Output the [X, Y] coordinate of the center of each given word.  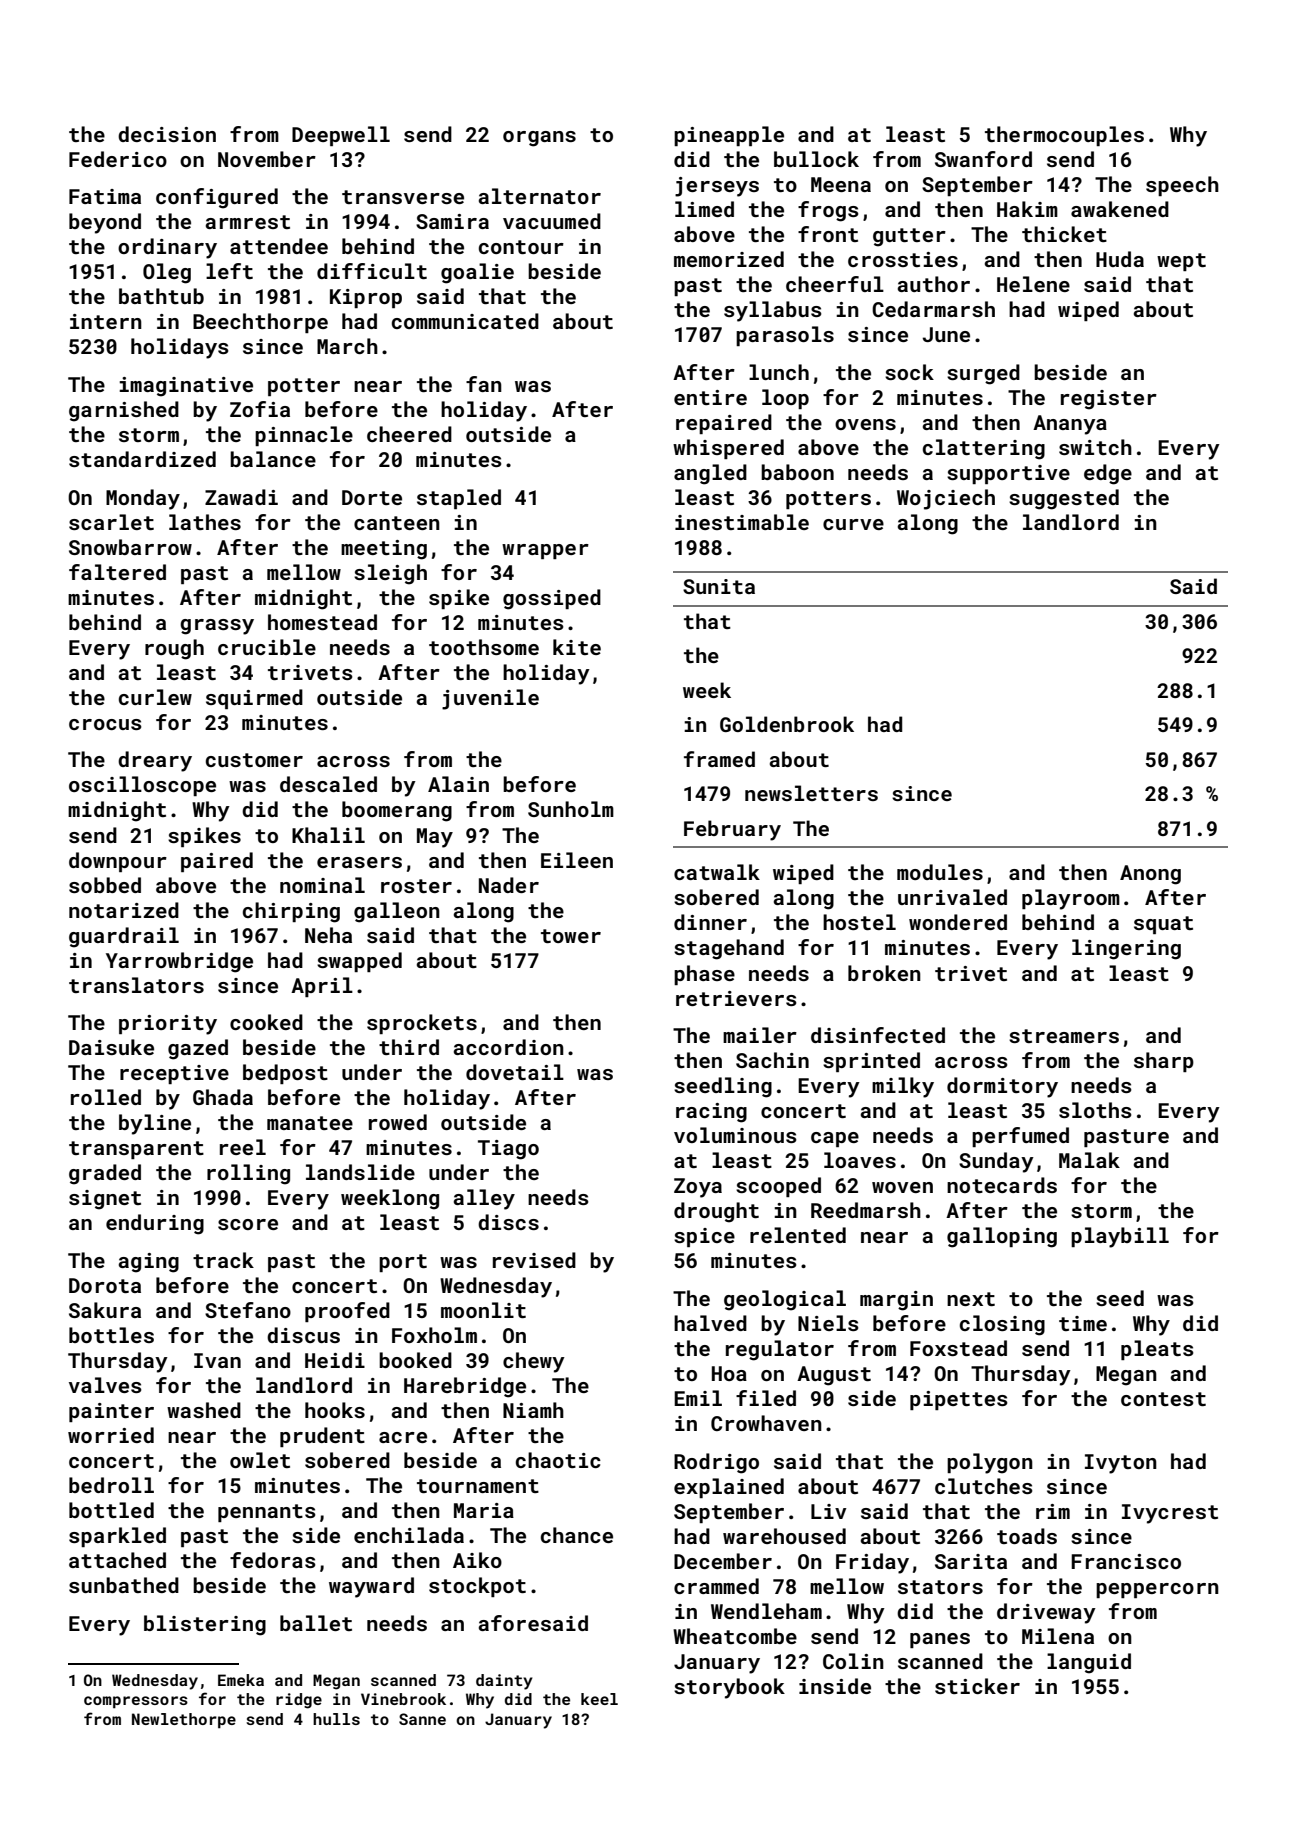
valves [105, 1385]
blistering [205, 1625]
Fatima [105, 196]
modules [940, 872]
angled [710, 474]
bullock [816, 159]
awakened [1120, 209]
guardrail [124, 937]
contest [1163, 1399]
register [1109, 400]
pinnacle [304, 436]
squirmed [254, 699]
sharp [1164, 1062]
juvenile [490, 699]
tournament [478, 1486]
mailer [760, 1035]
